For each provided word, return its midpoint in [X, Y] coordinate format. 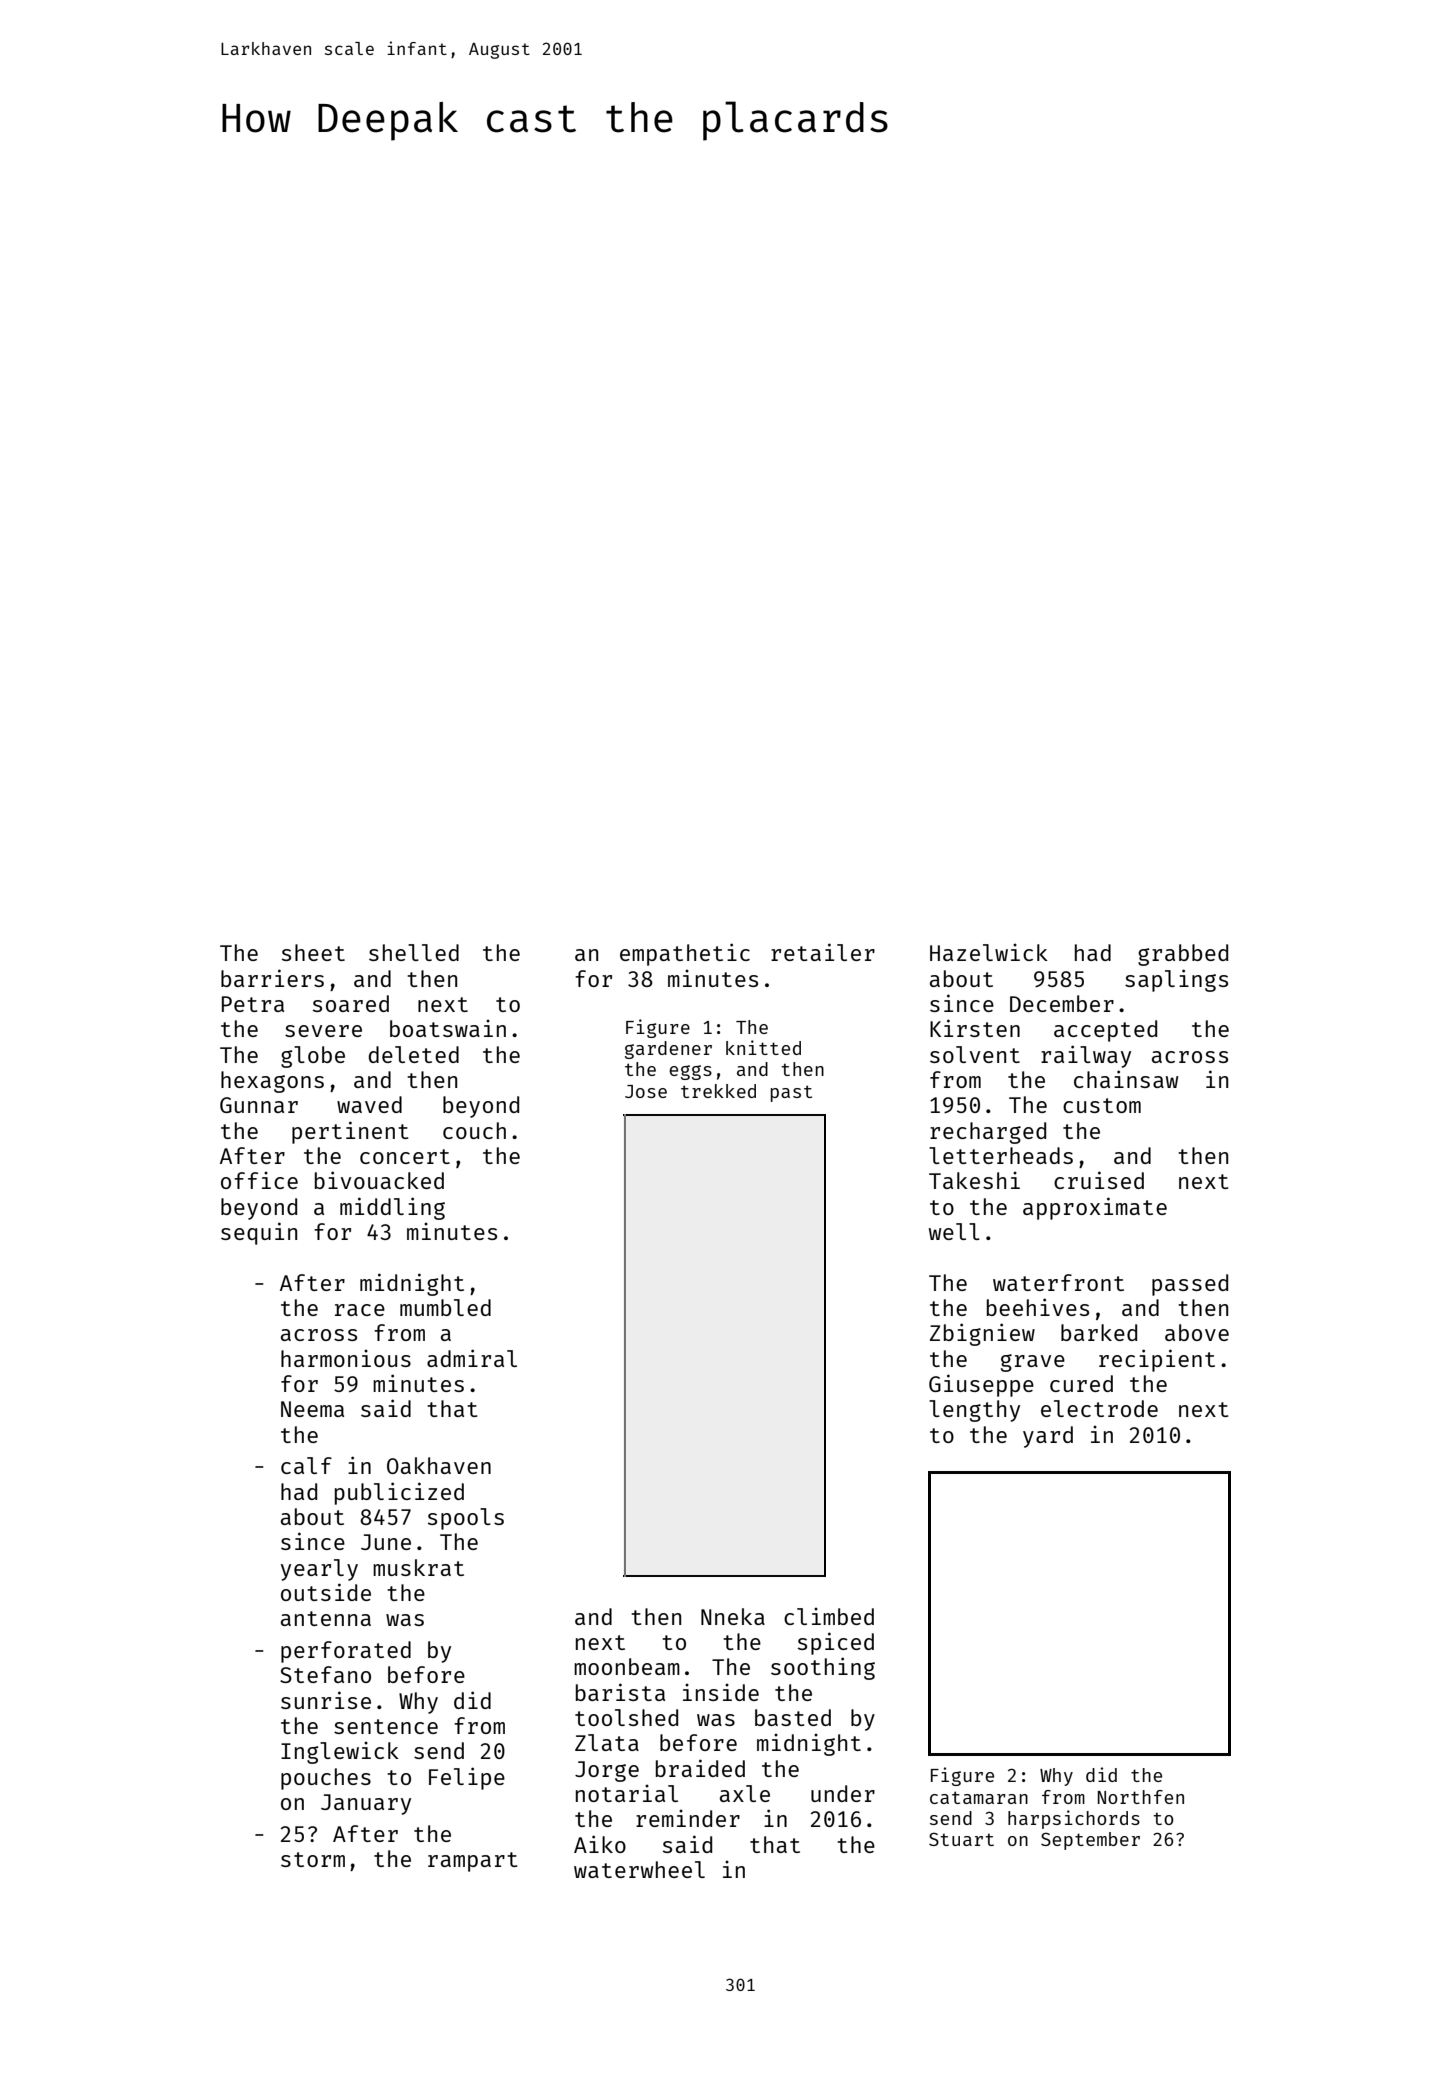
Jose [646, 1091]
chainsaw [1126, 1079]
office [259, 1180]
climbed [829, 1616]
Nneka [733, 1616]
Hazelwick [989, 952]
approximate [1095, 1208]
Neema [312, 1409]
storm [313, 1859]
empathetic [685, 954]
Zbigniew [982, 1334]
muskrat [418, 1567]
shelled [414, 952]
